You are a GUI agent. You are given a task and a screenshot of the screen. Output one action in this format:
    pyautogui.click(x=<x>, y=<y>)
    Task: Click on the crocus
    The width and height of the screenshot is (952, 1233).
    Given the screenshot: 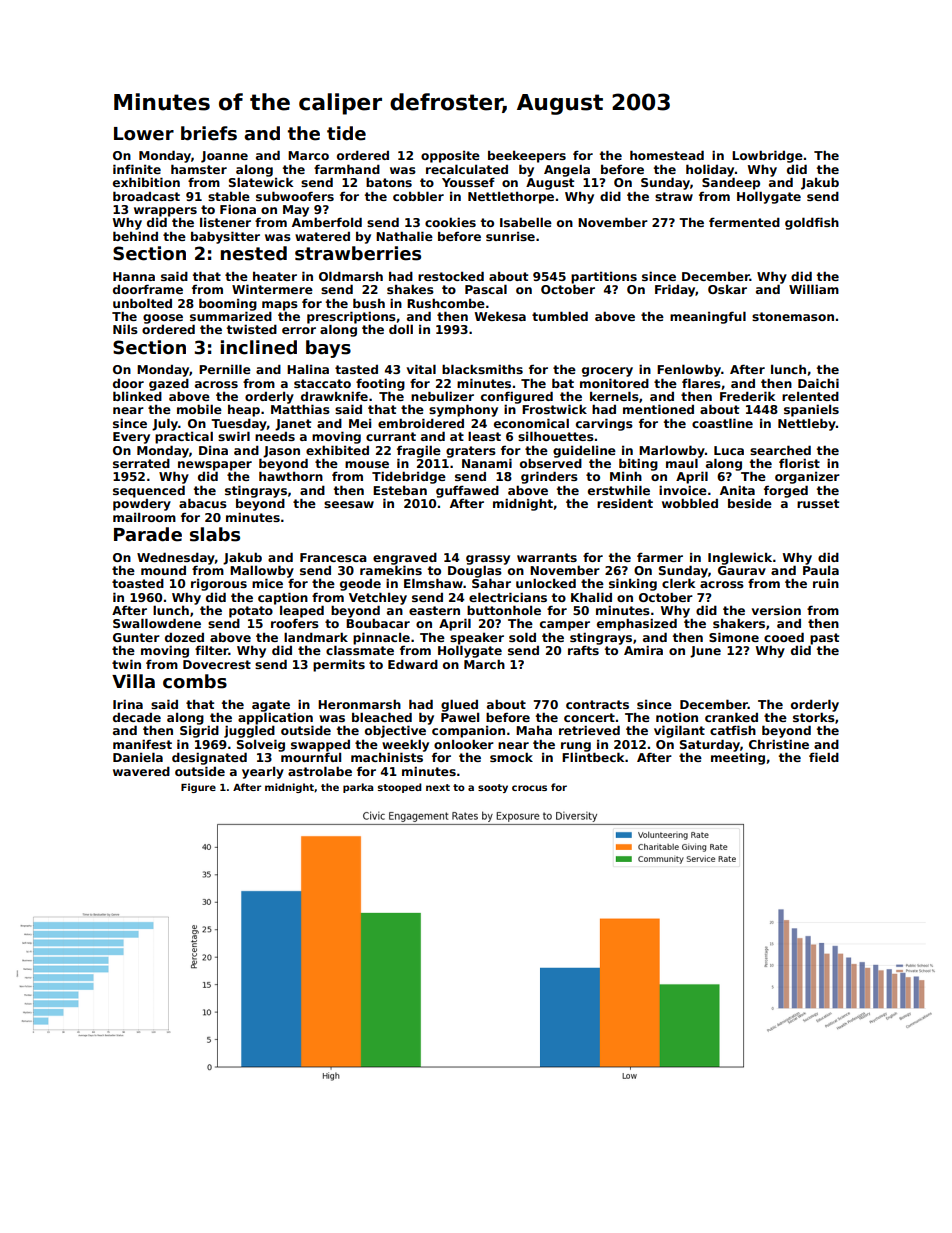 What is the action you would take?
    pyautogui.click(x=529, y=788)
